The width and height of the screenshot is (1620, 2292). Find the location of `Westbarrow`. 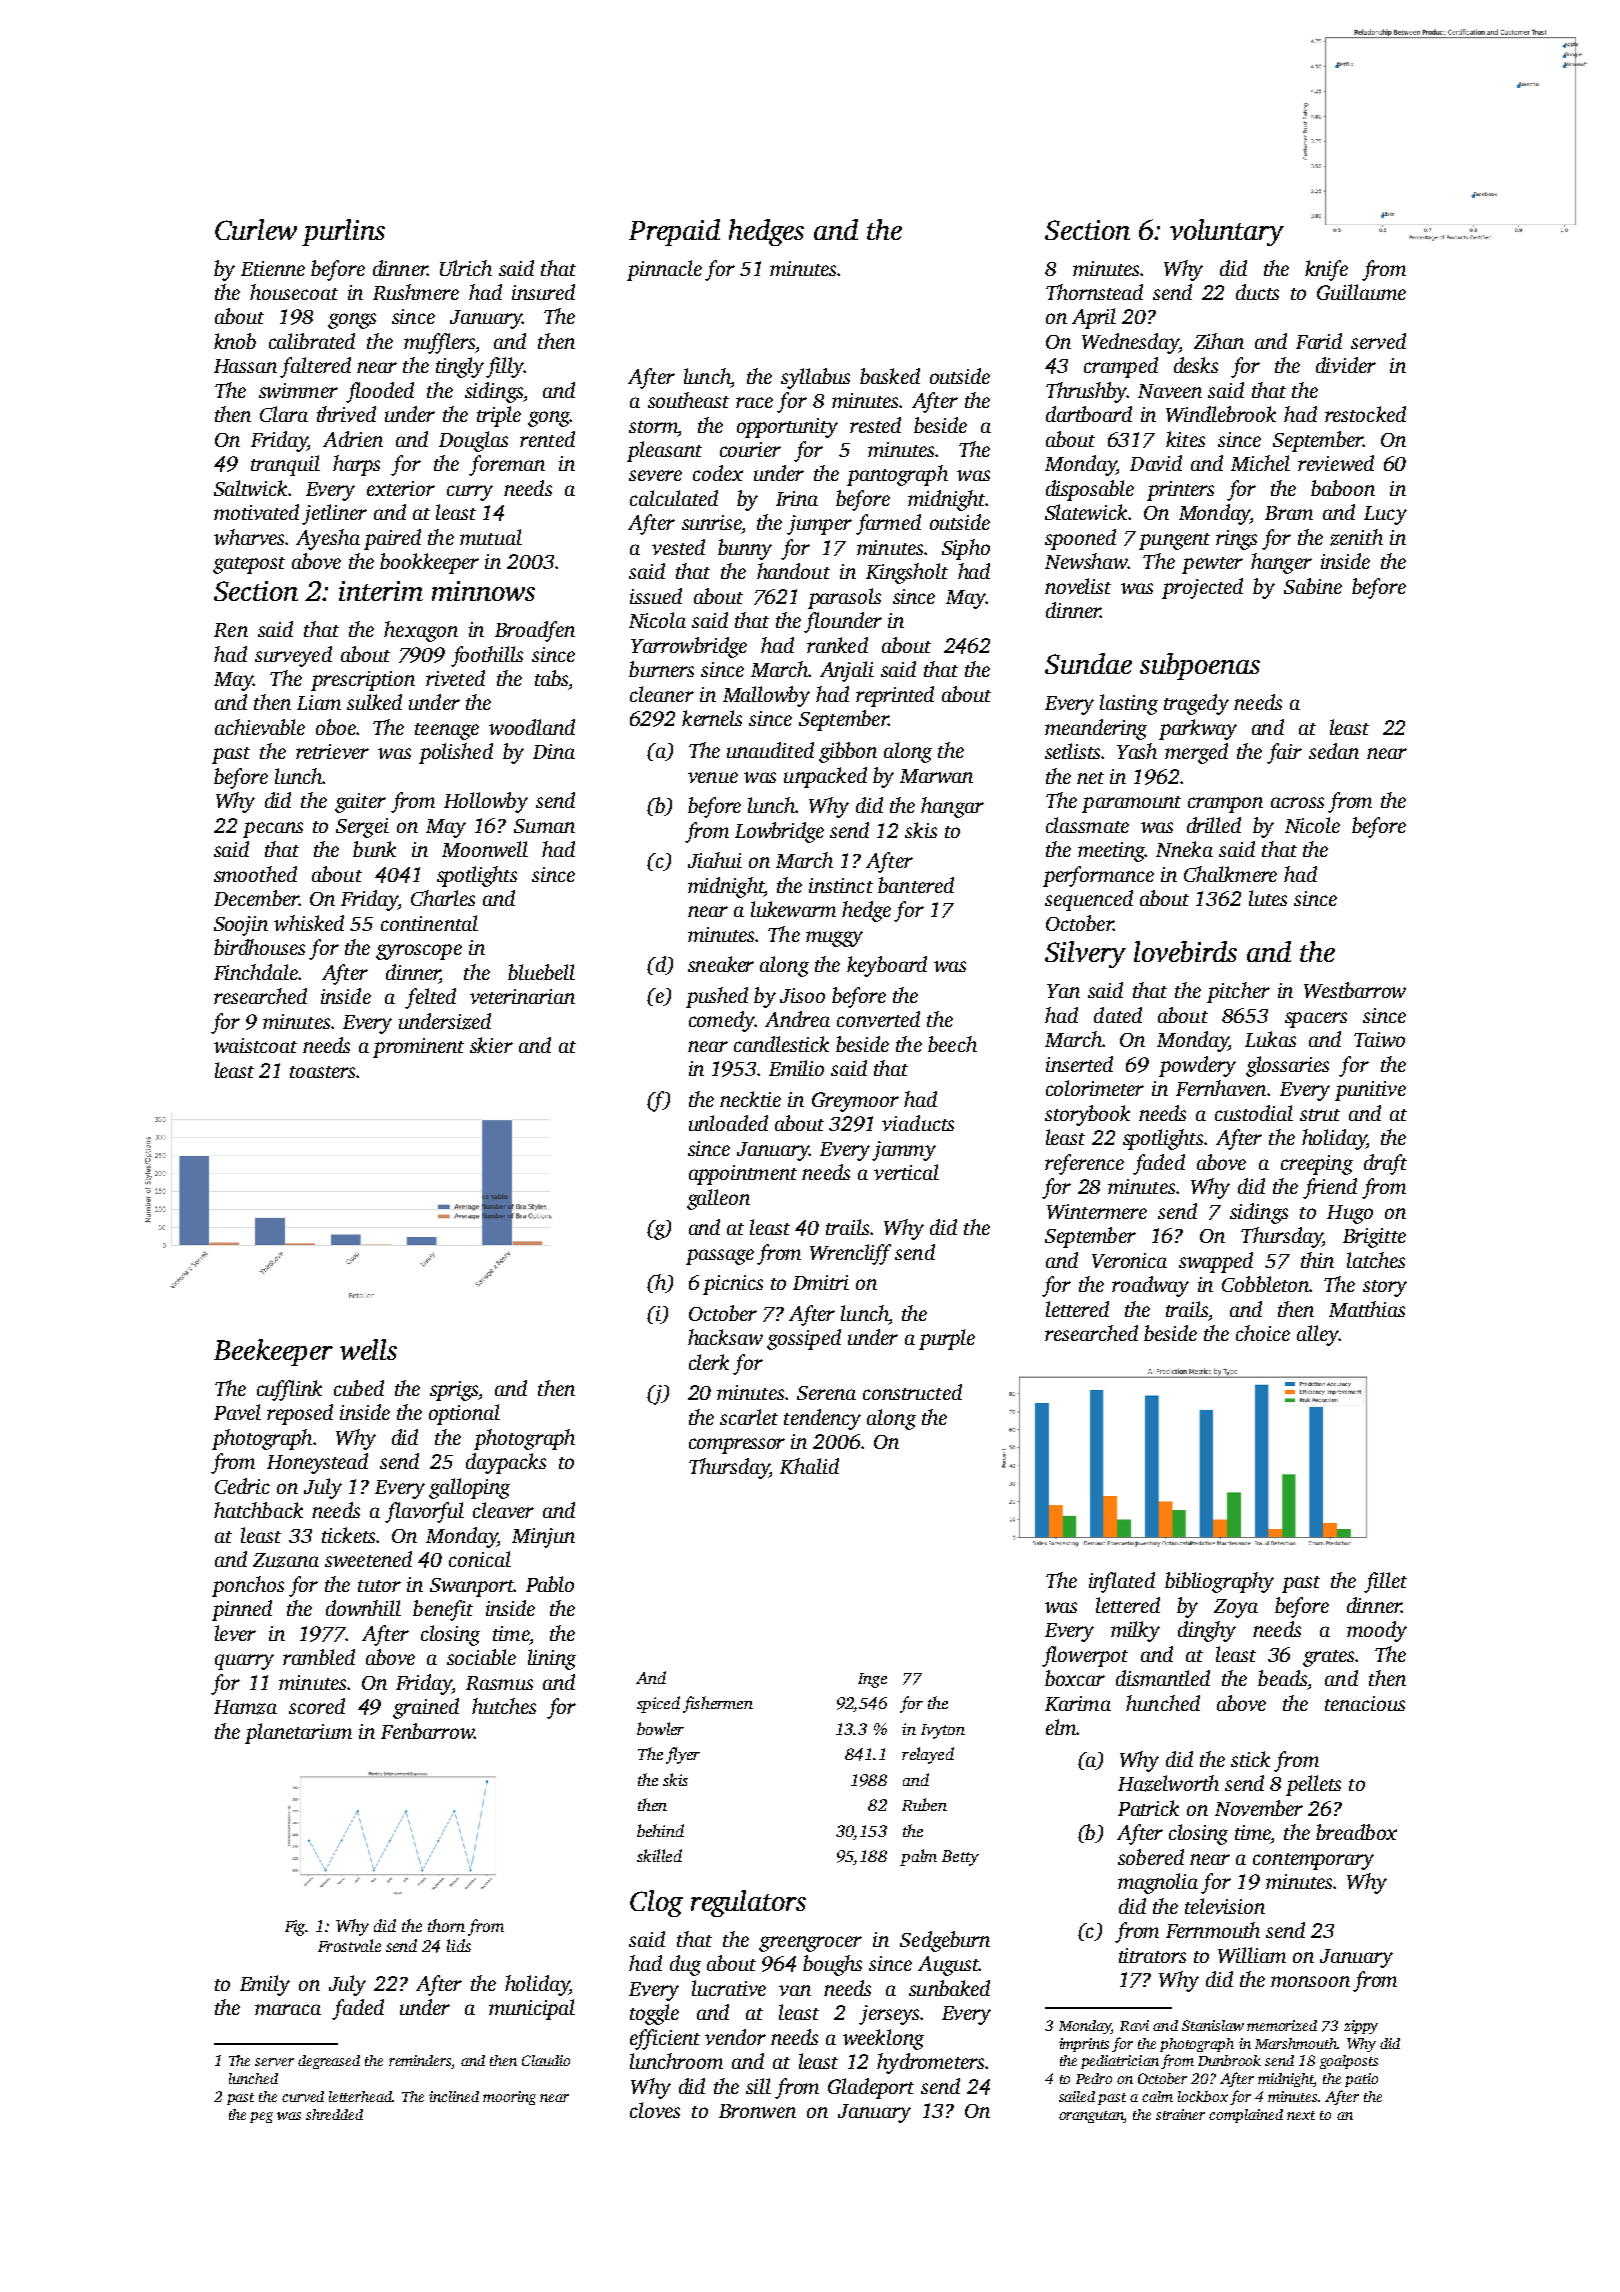

Westbarrow is located at coordinates (1355, 990).
